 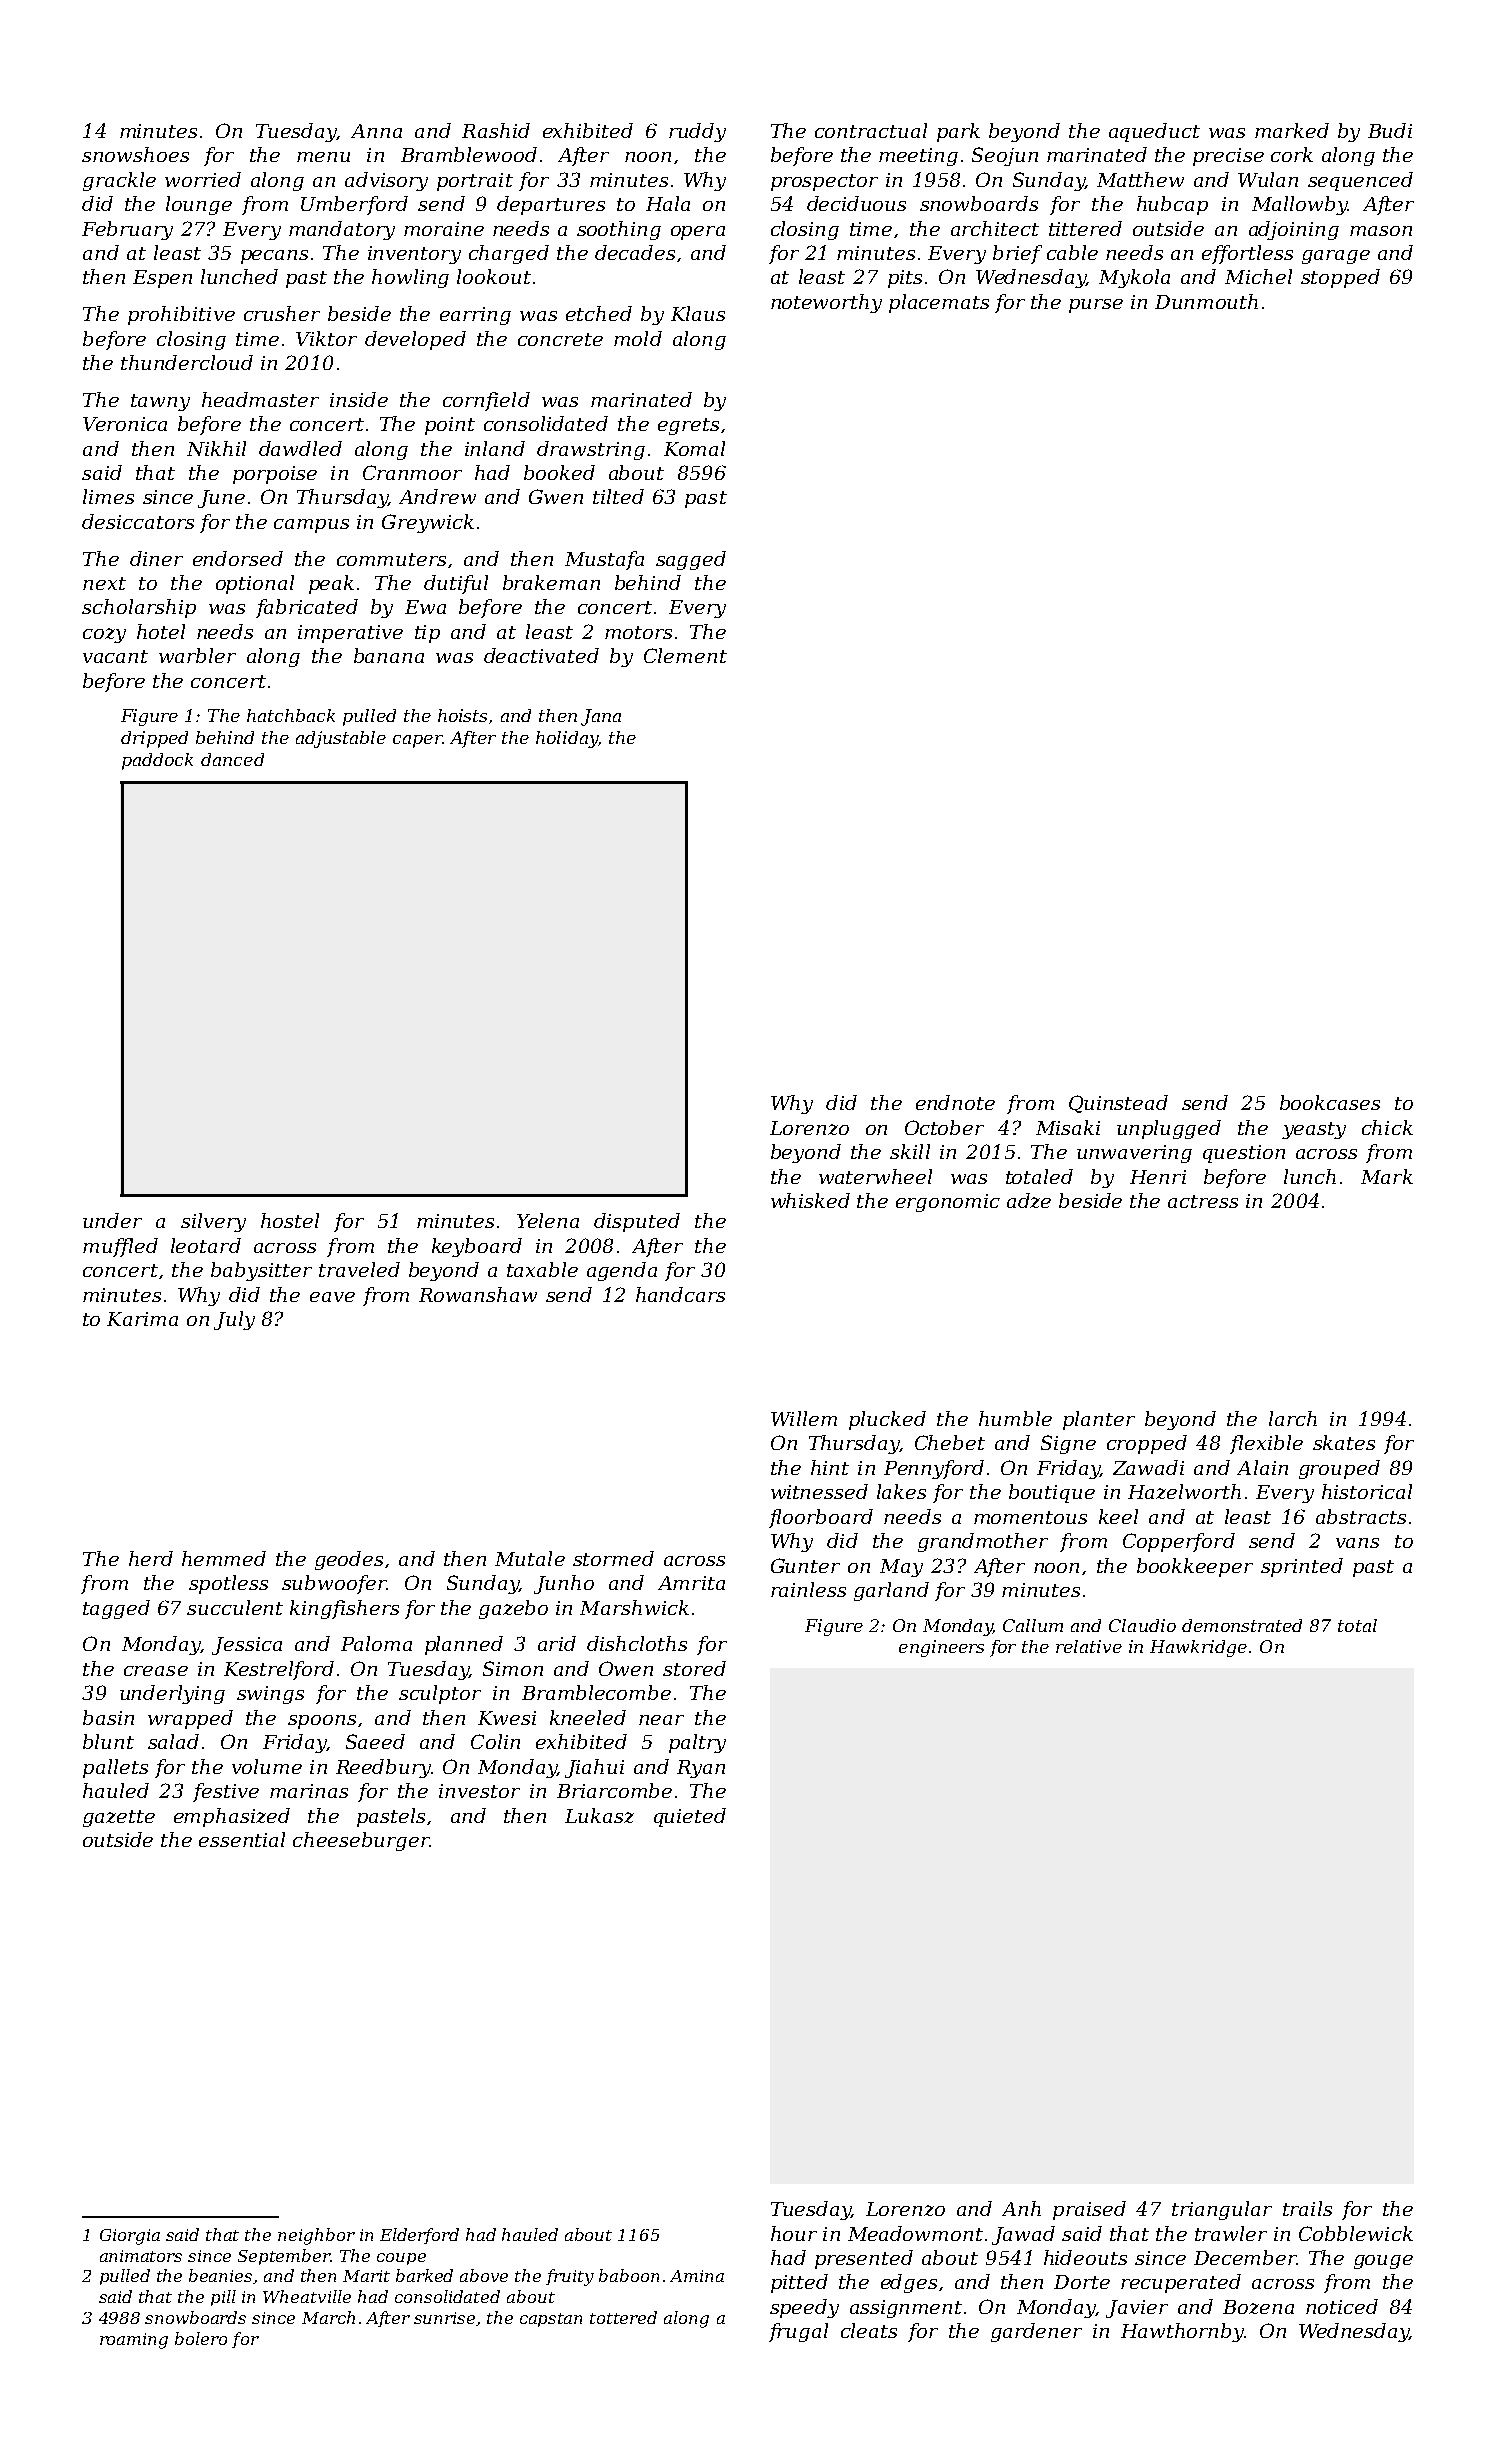 What do you see at coordinates (232, 759) in the image?
I see `danced` at bounding box center [232, 759].
